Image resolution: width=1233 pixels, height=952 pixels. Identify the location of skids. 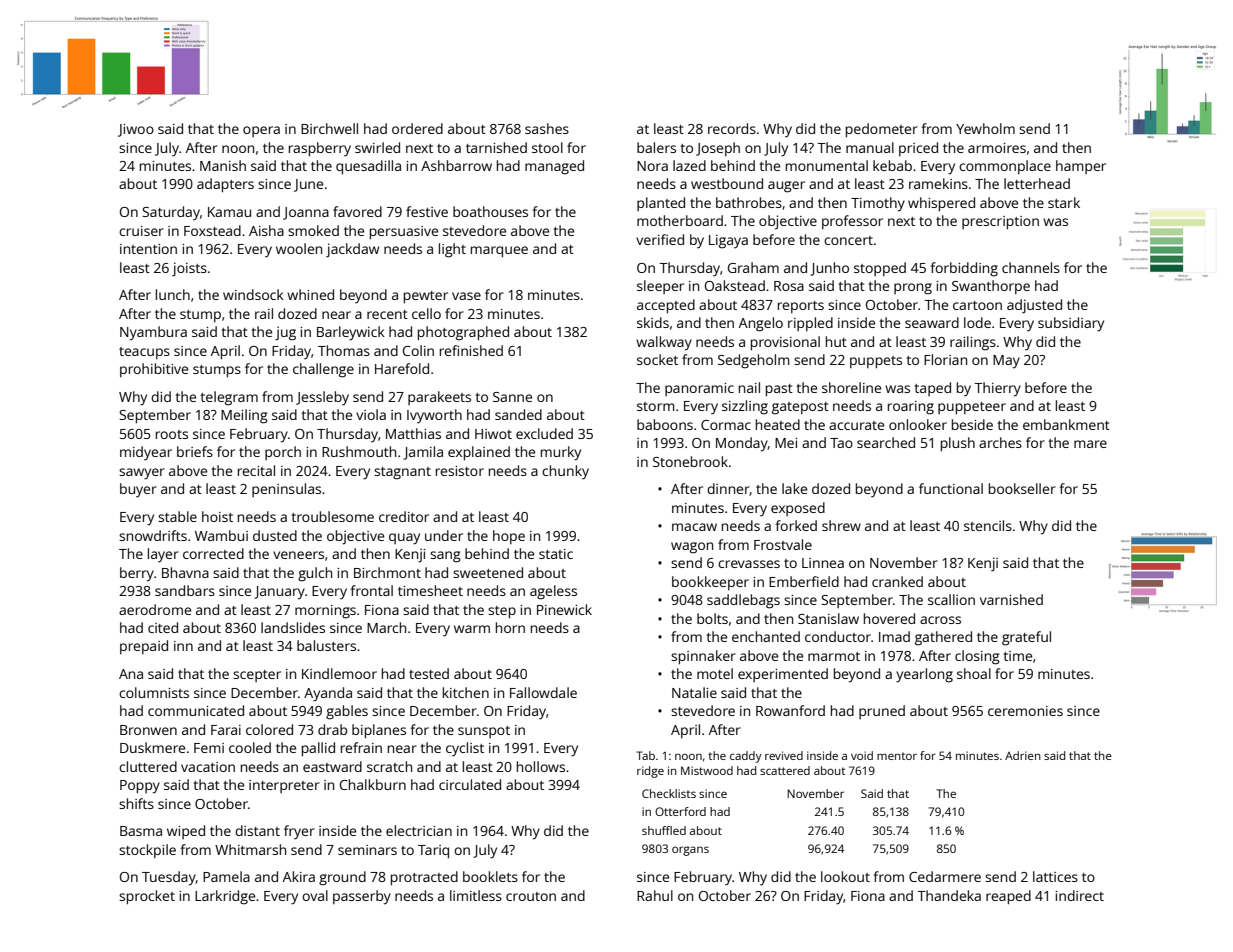
(653, 322).
